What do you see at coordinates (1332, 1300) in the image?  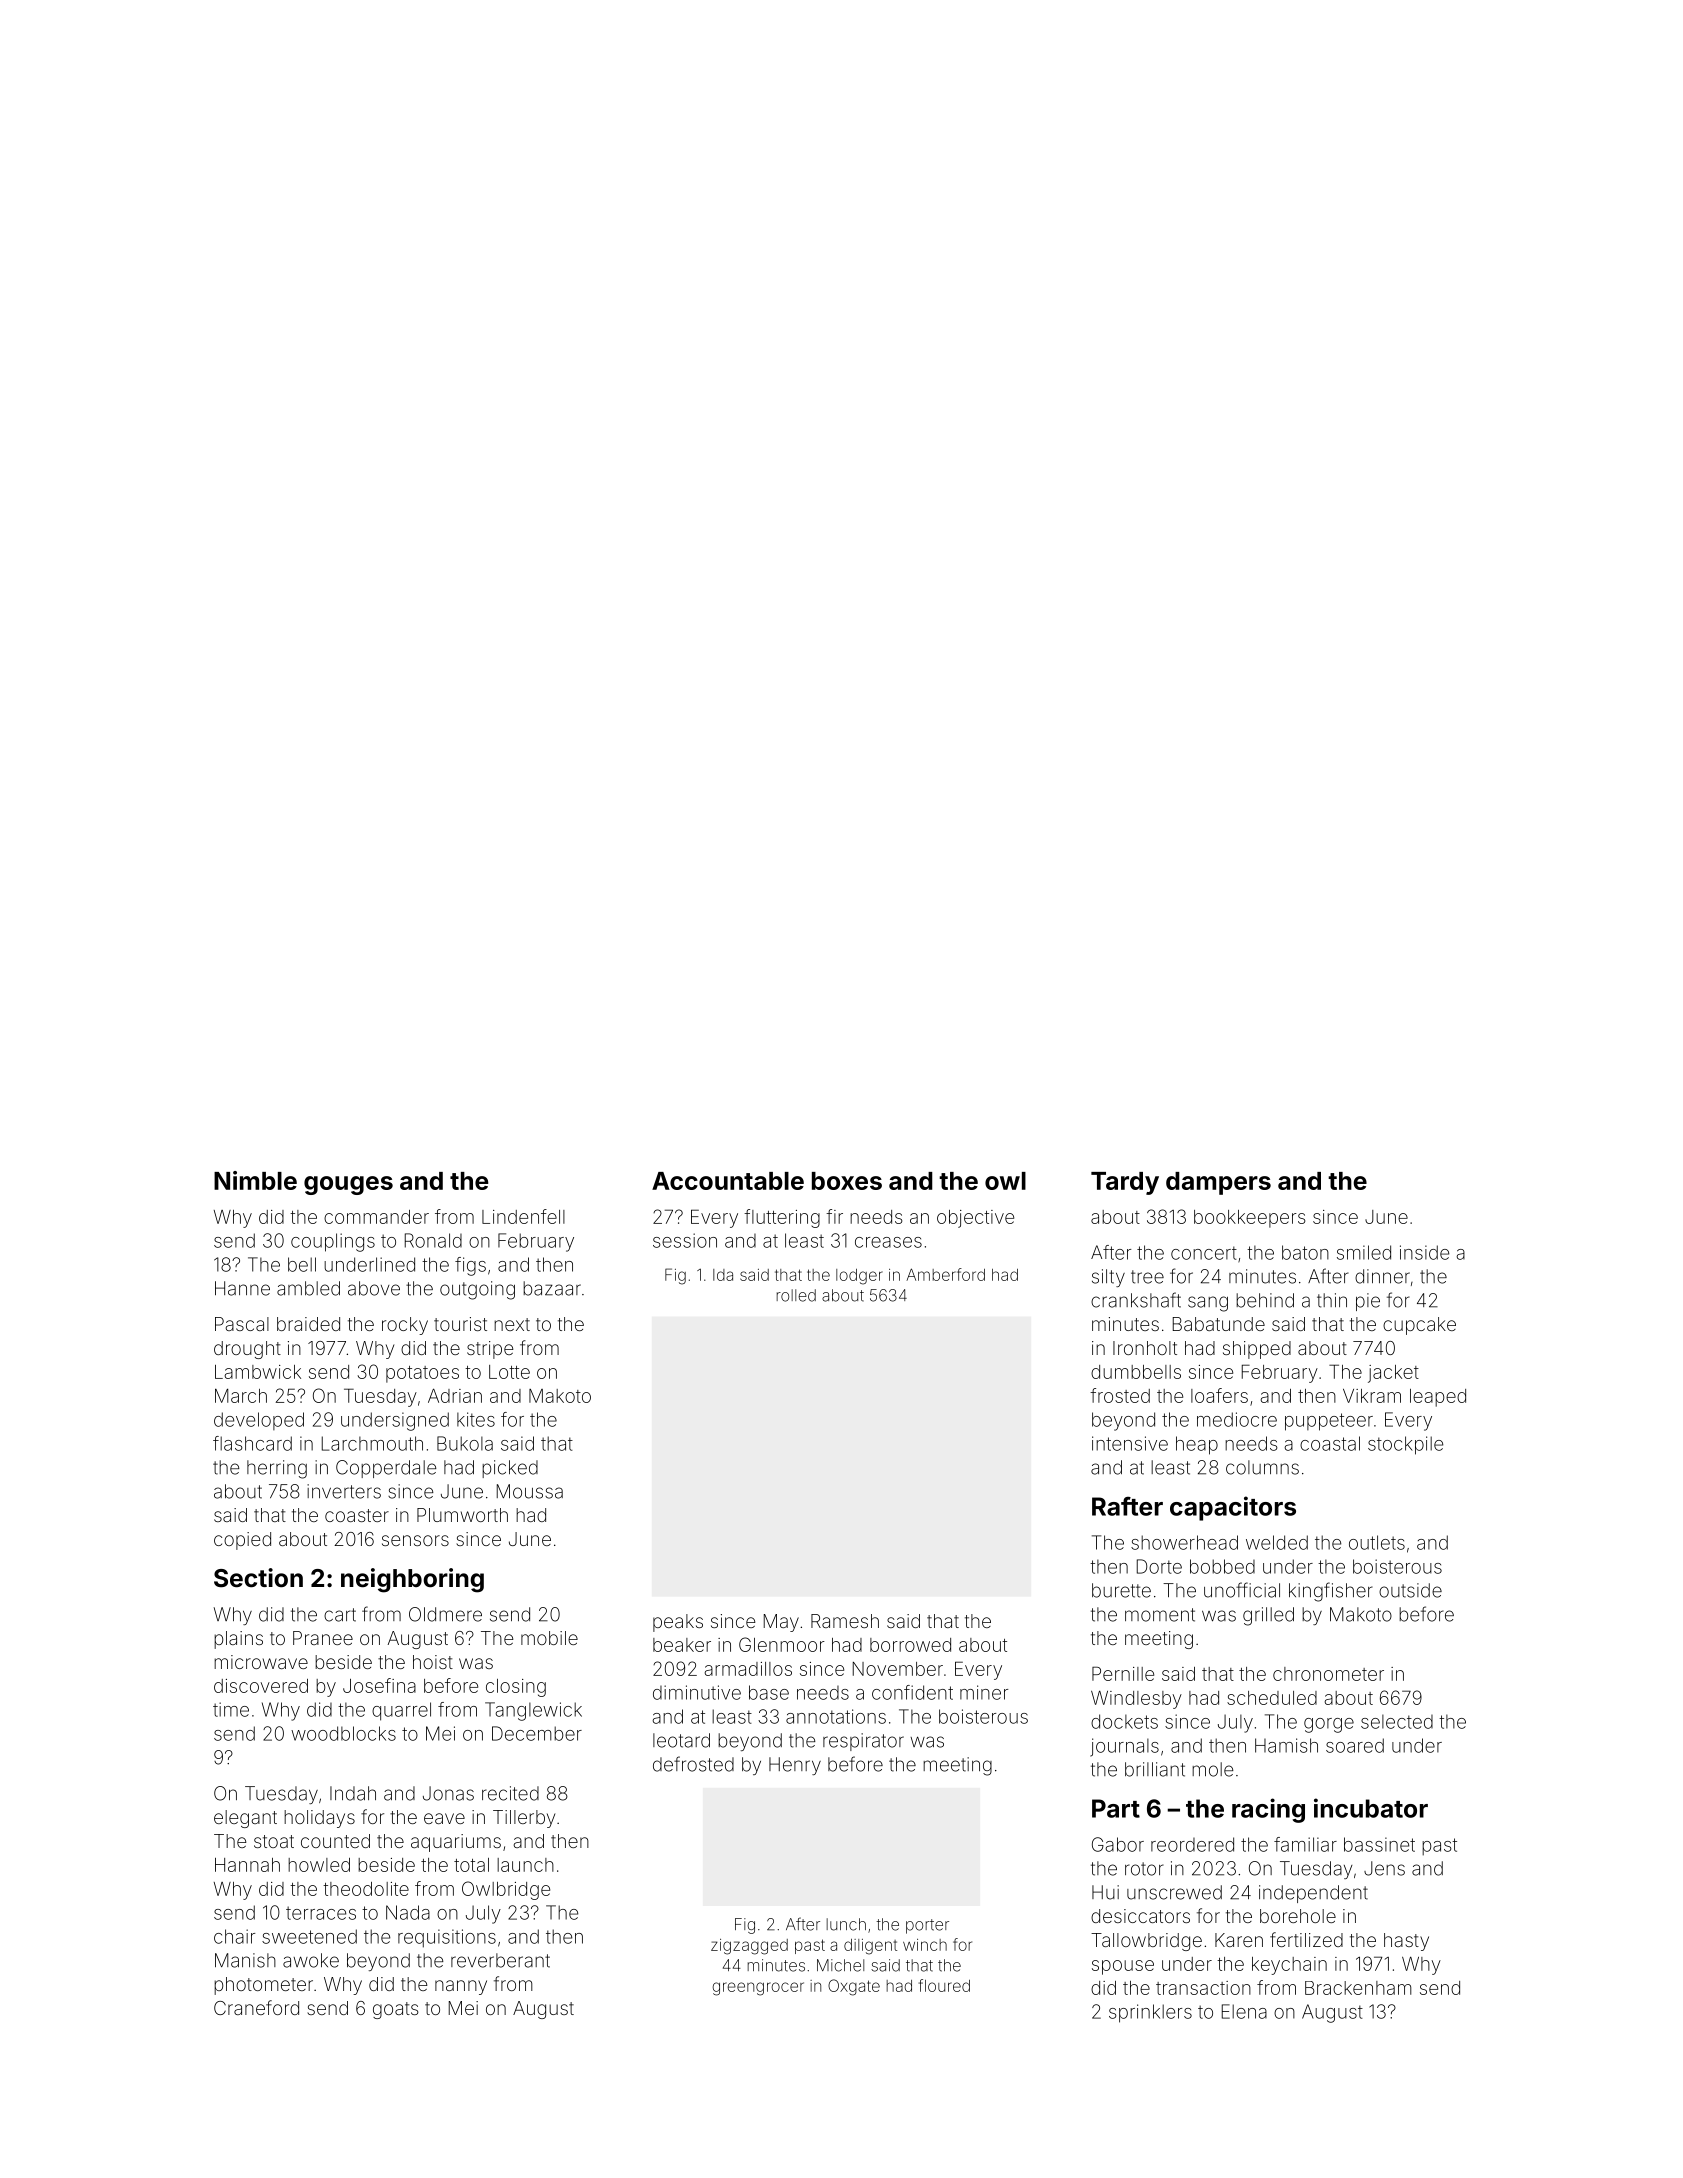 I see `thin` at bounding box center [1332, 1300].
